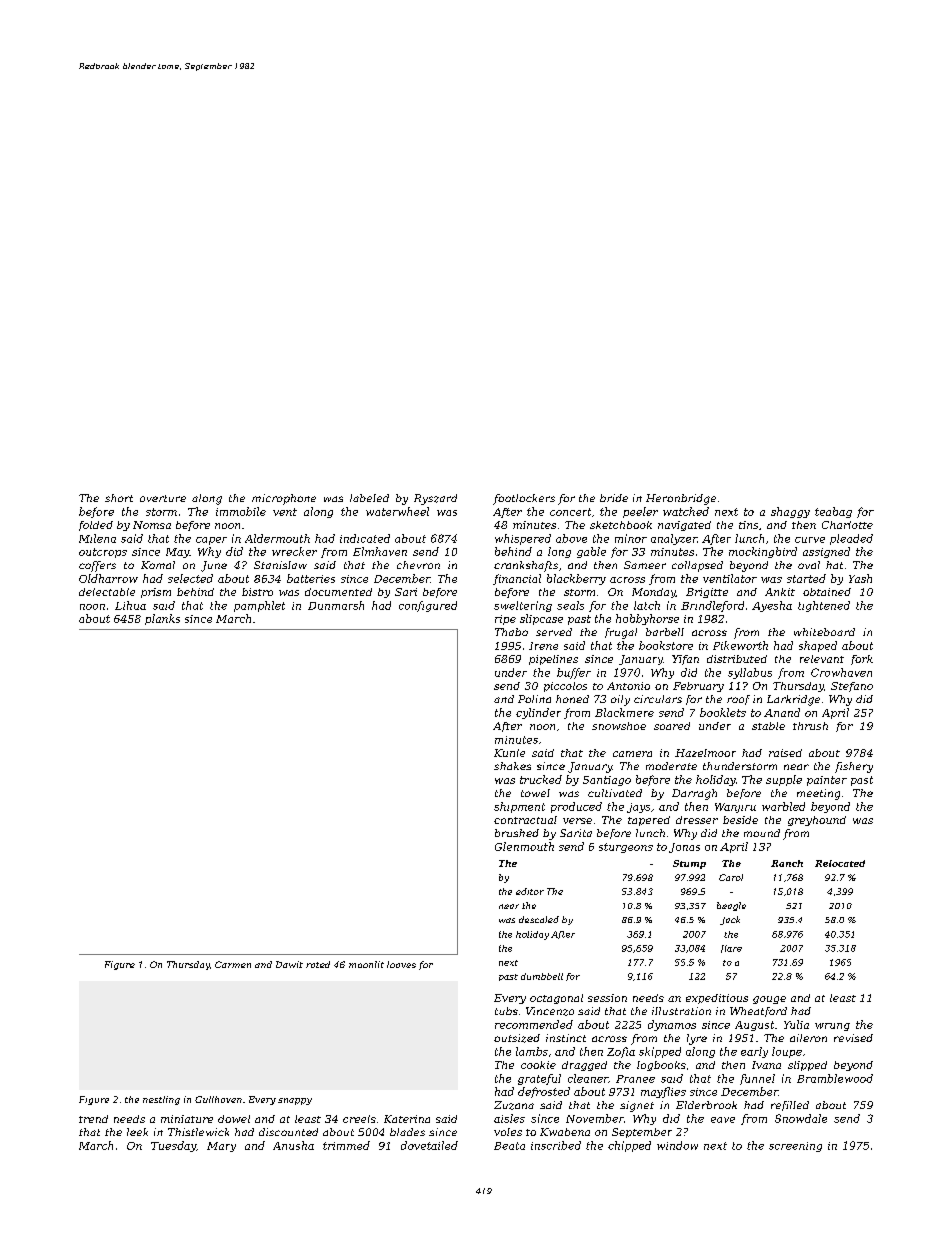 Image resolution: width=952 pixels, height=1233 pixels. Describe the element at coordinates (119, 498) in the screenshot. I see `short` at that location.
